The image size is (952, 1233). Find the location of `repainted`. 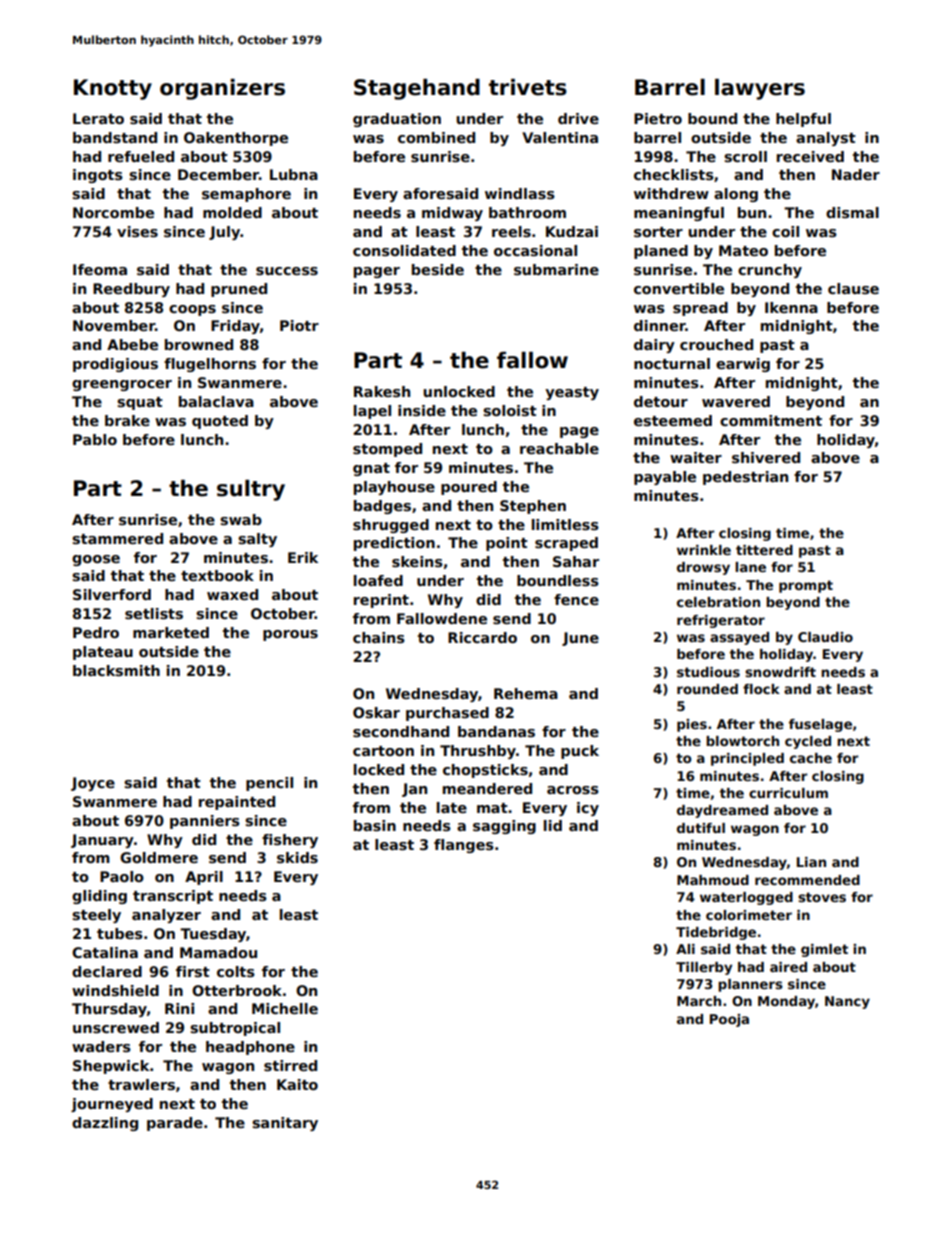

repainted is located at coordinates (237, 803).
